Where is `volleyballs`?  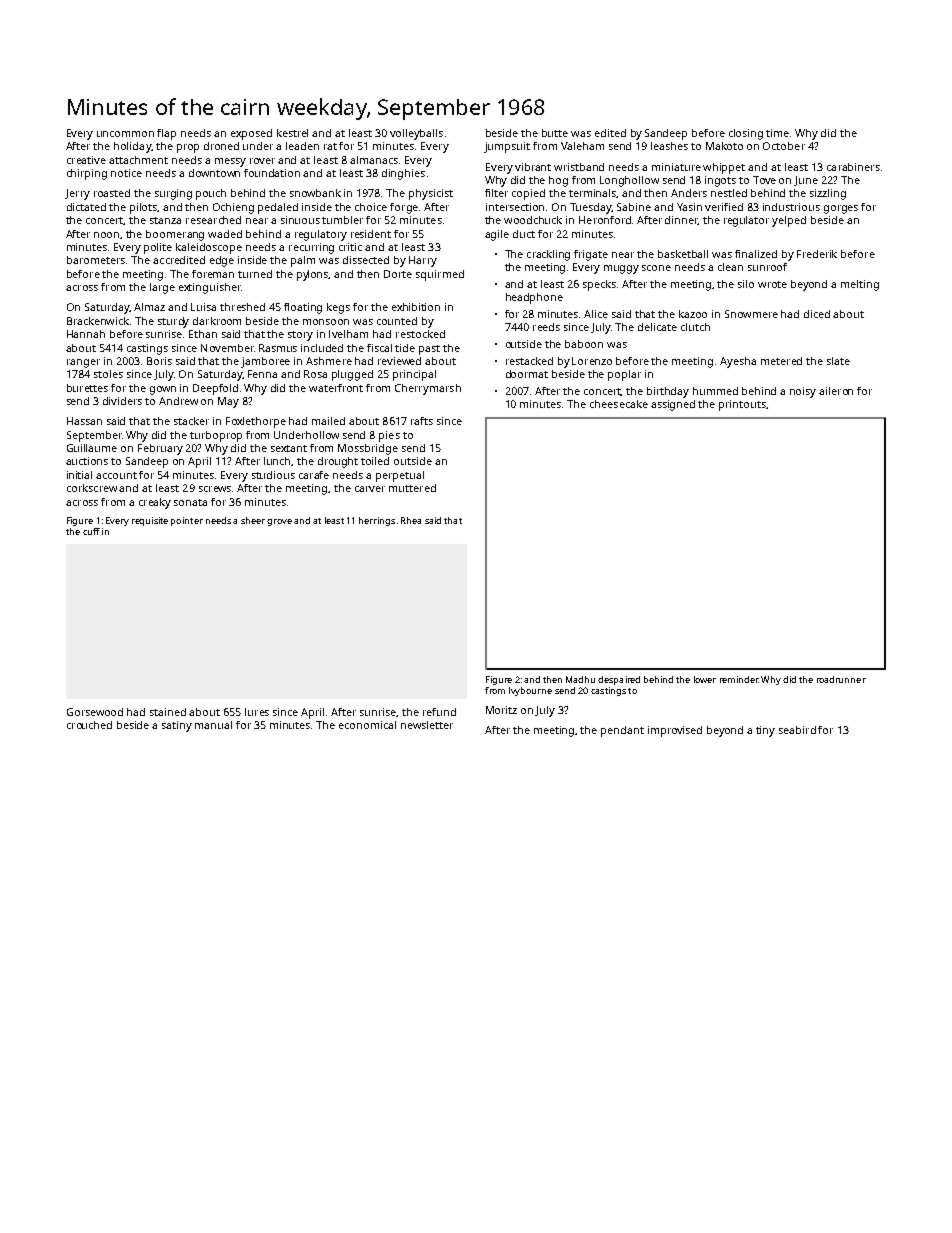
volleyballs is located at coordinates (416, 134).
